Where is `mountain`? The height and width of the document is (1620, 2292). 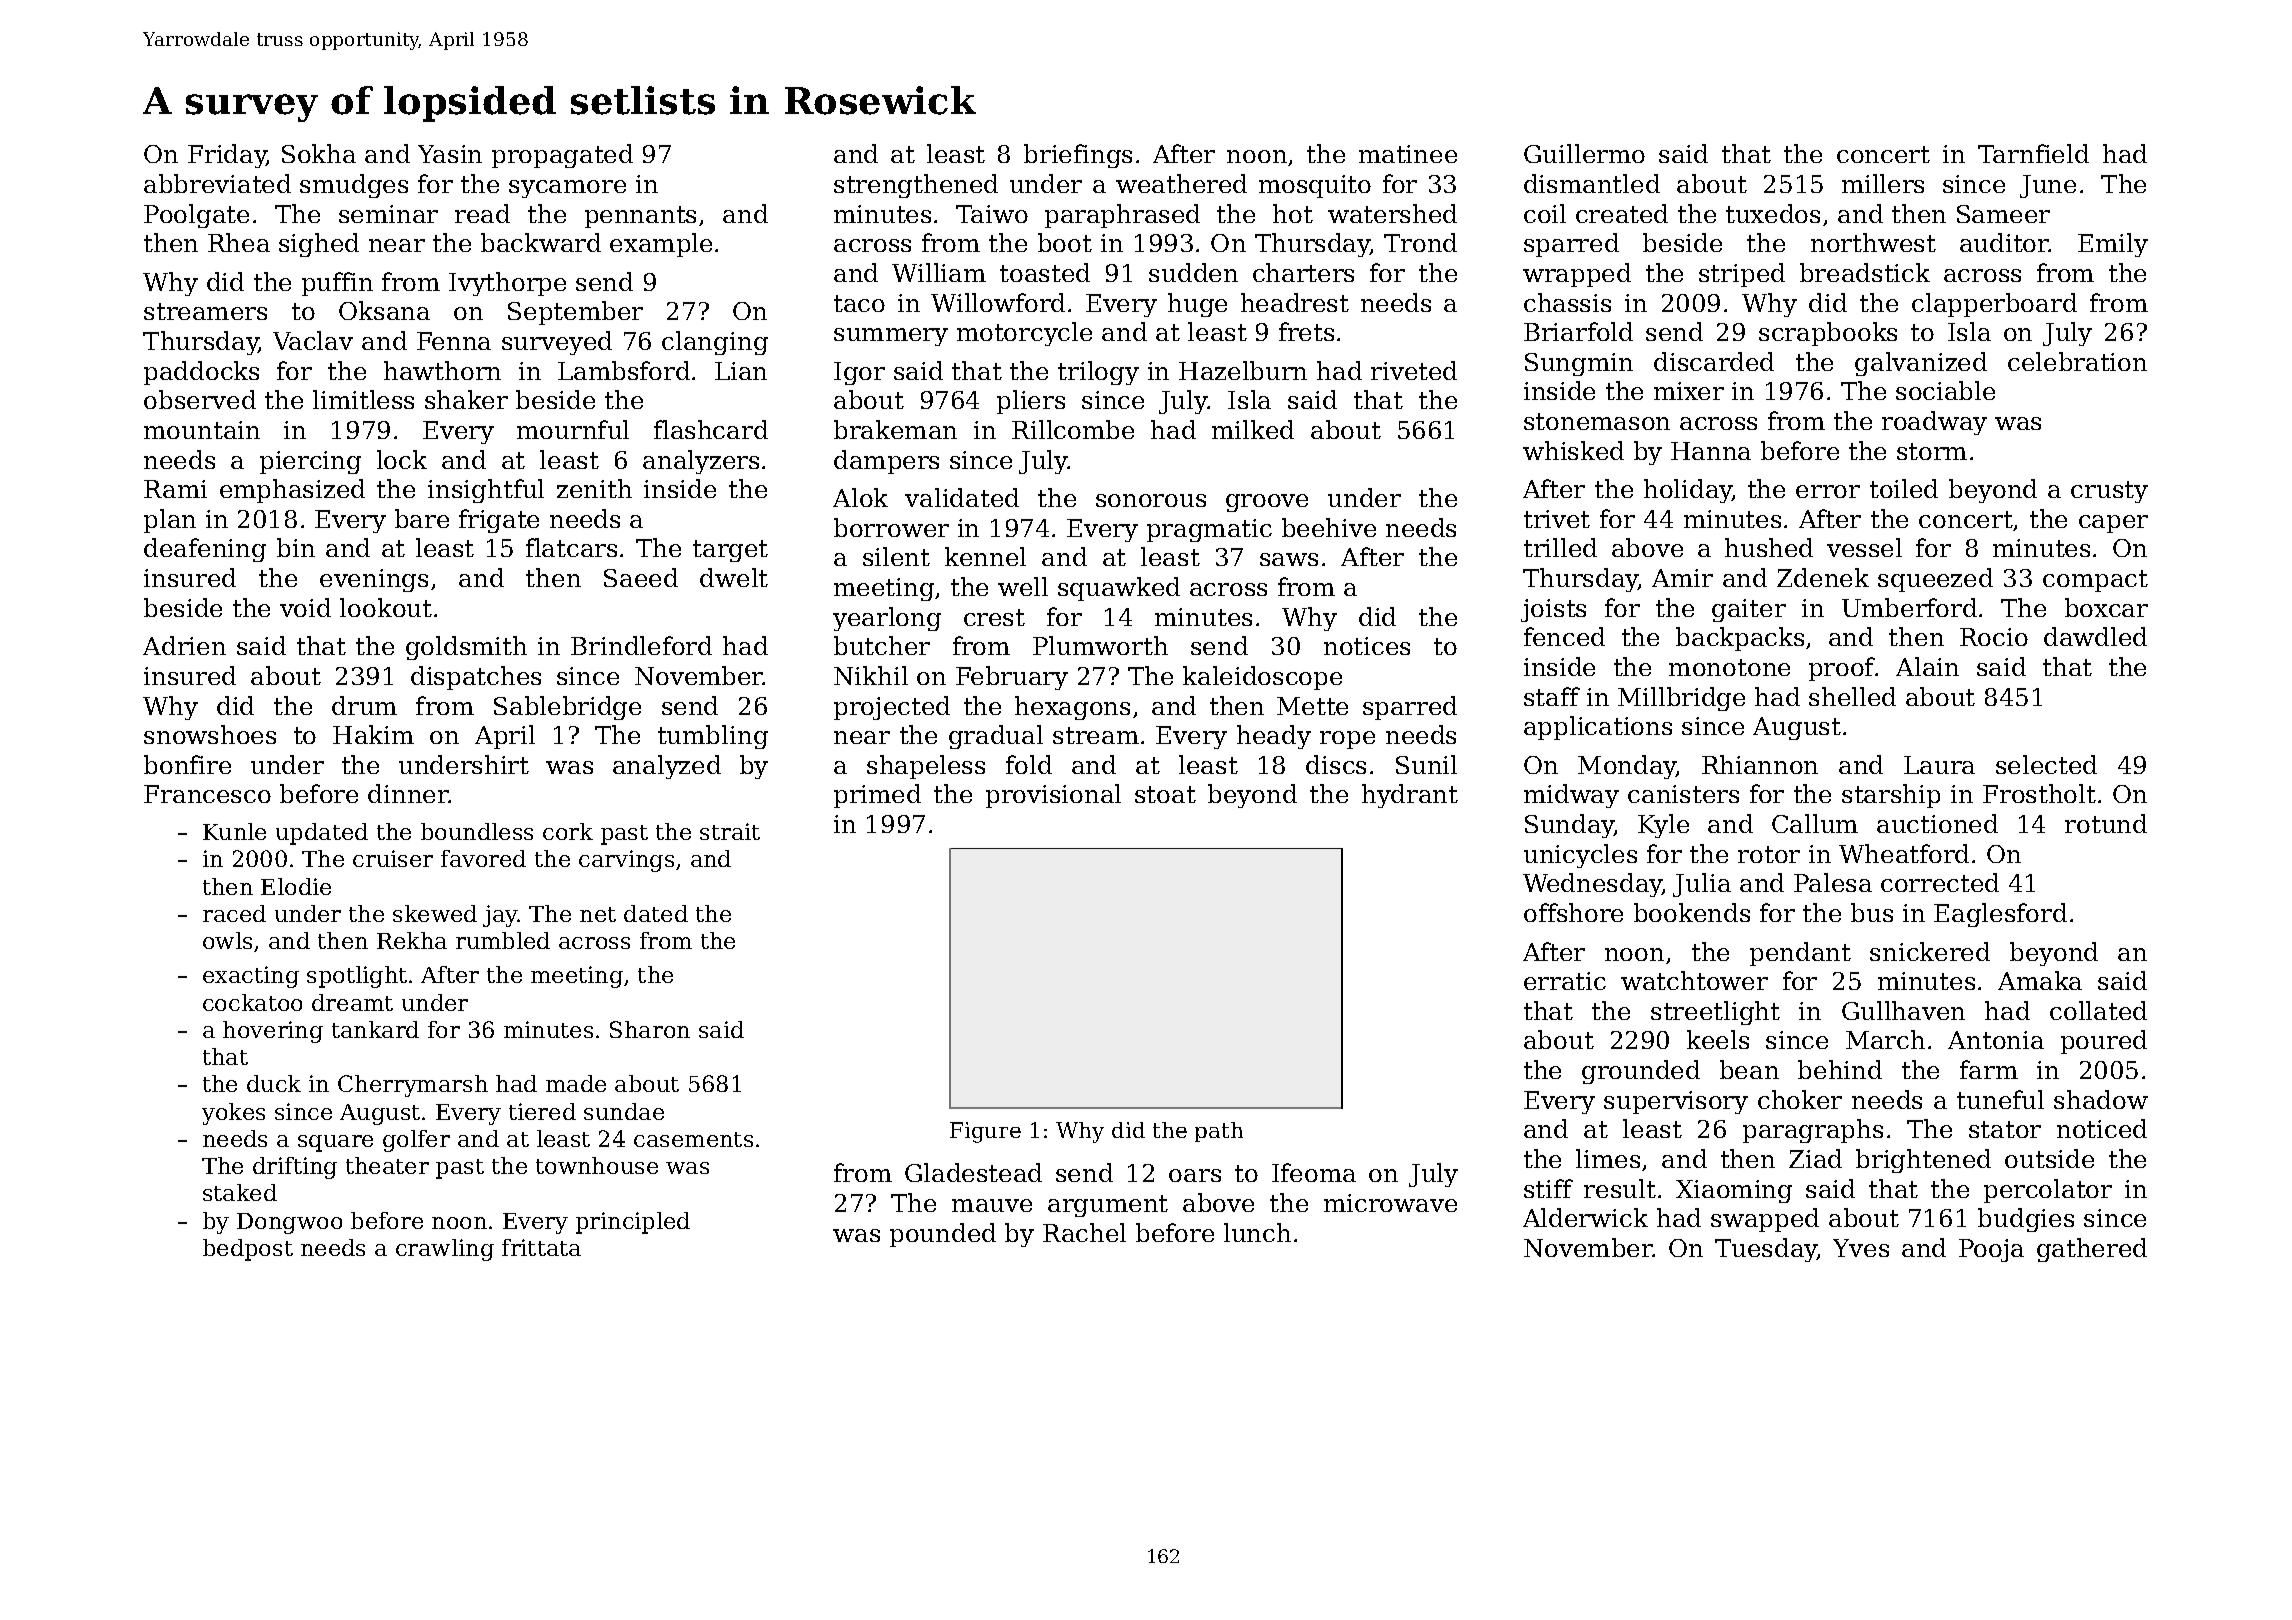 mountain is located at coordinates (202, 430).
